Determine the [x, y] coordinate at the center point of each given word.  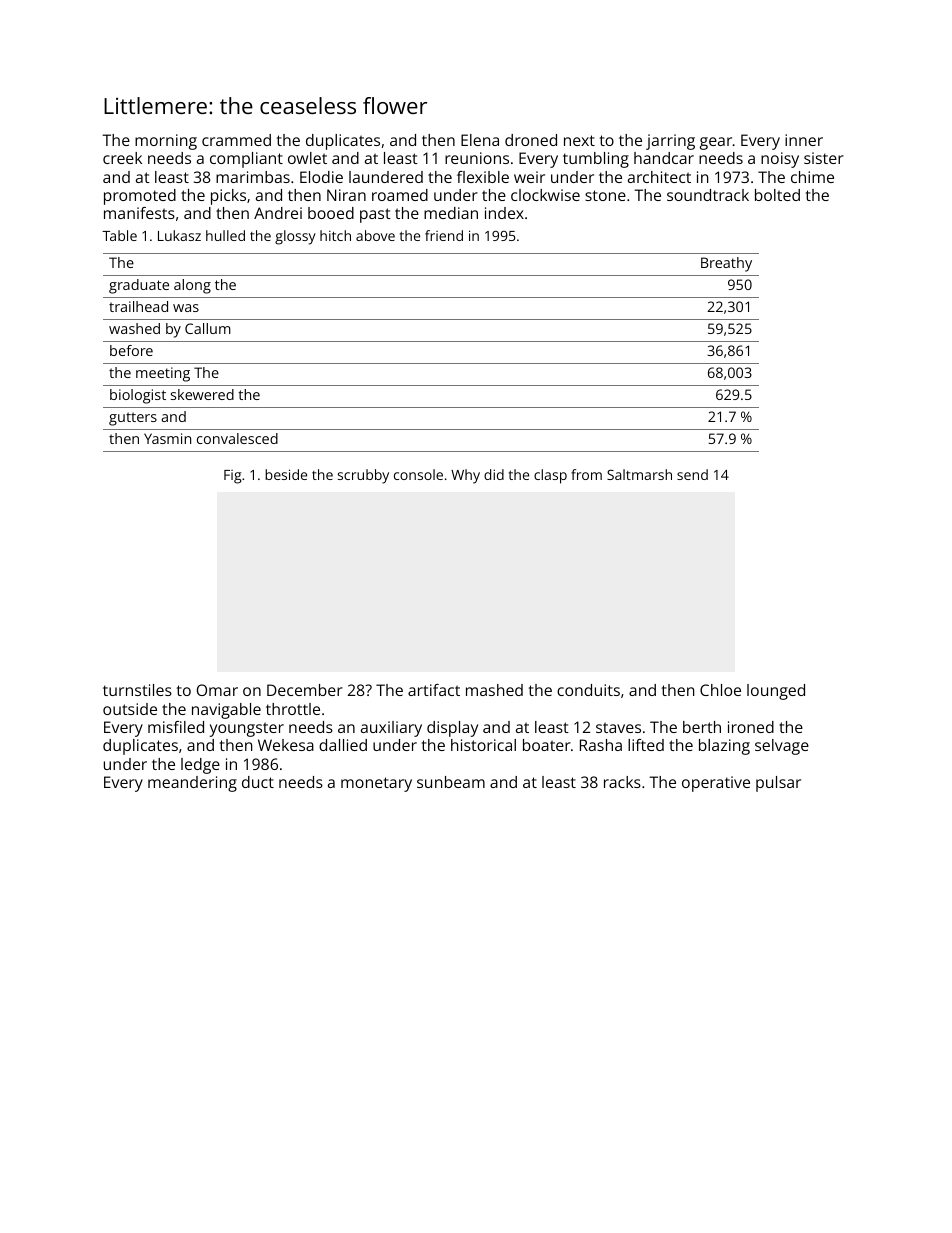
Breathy [726, 264]
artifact [434, 690]
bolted [777, 195]
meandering [192, 784]
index [504, 213]
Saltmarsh [639, 474]
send [692, 474]
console [418, 474]
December [305, 690]
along [192, 286]
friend [444, 235]
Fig [233, 477]
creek [122, 158]
